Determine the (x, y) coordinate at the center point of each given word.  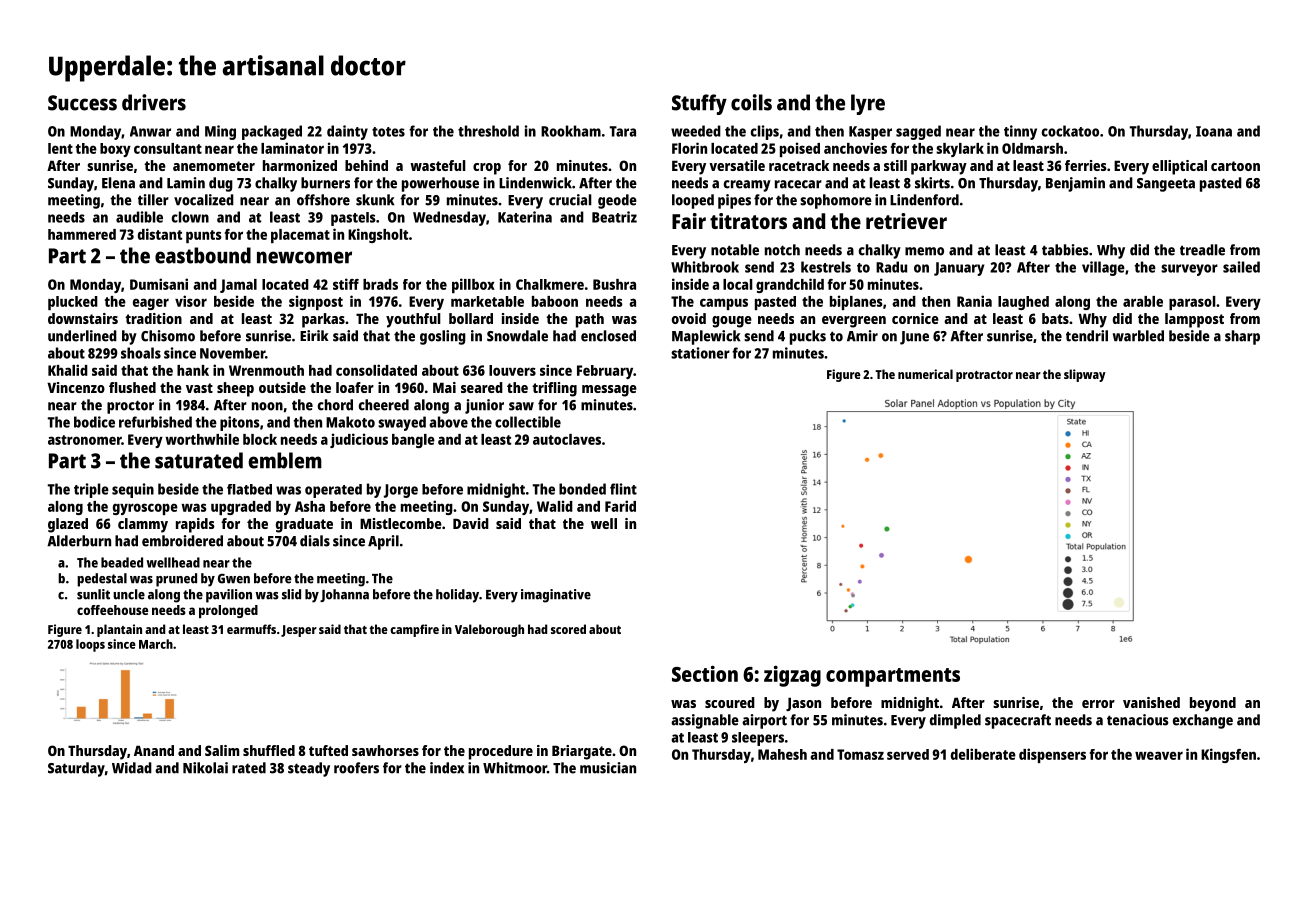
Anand (154, 750)
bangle (413, 441)
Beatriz (614, 217)
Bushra (614, 284)
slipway (1085, 375)
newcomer (304, 257)
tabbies (1065, 250)
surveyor (1189, 270)
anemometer (214, 166)
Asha (310, 506)
